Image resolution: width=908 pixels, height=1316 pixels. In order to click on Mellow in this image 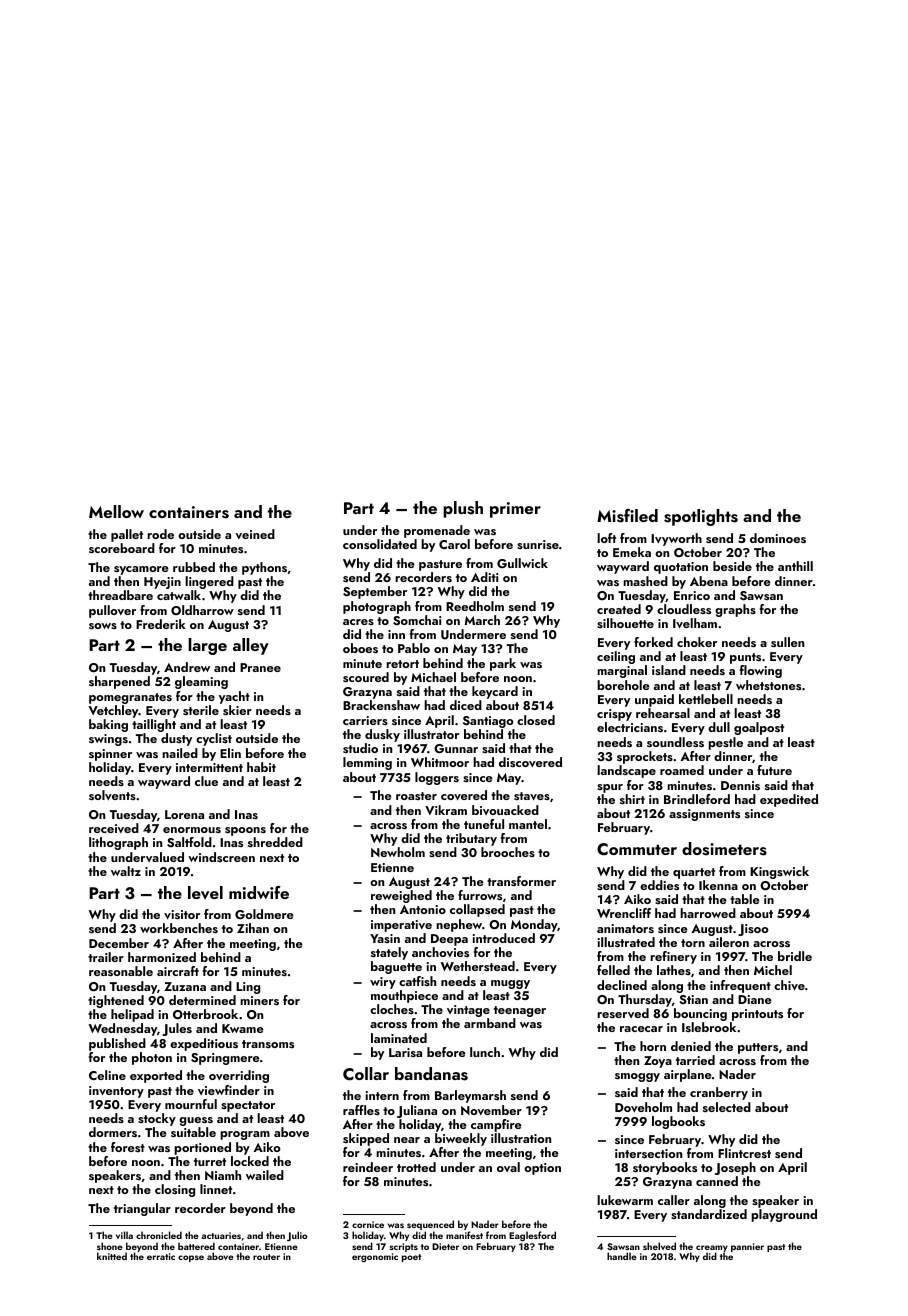, I will do `click(116, 511)`.
